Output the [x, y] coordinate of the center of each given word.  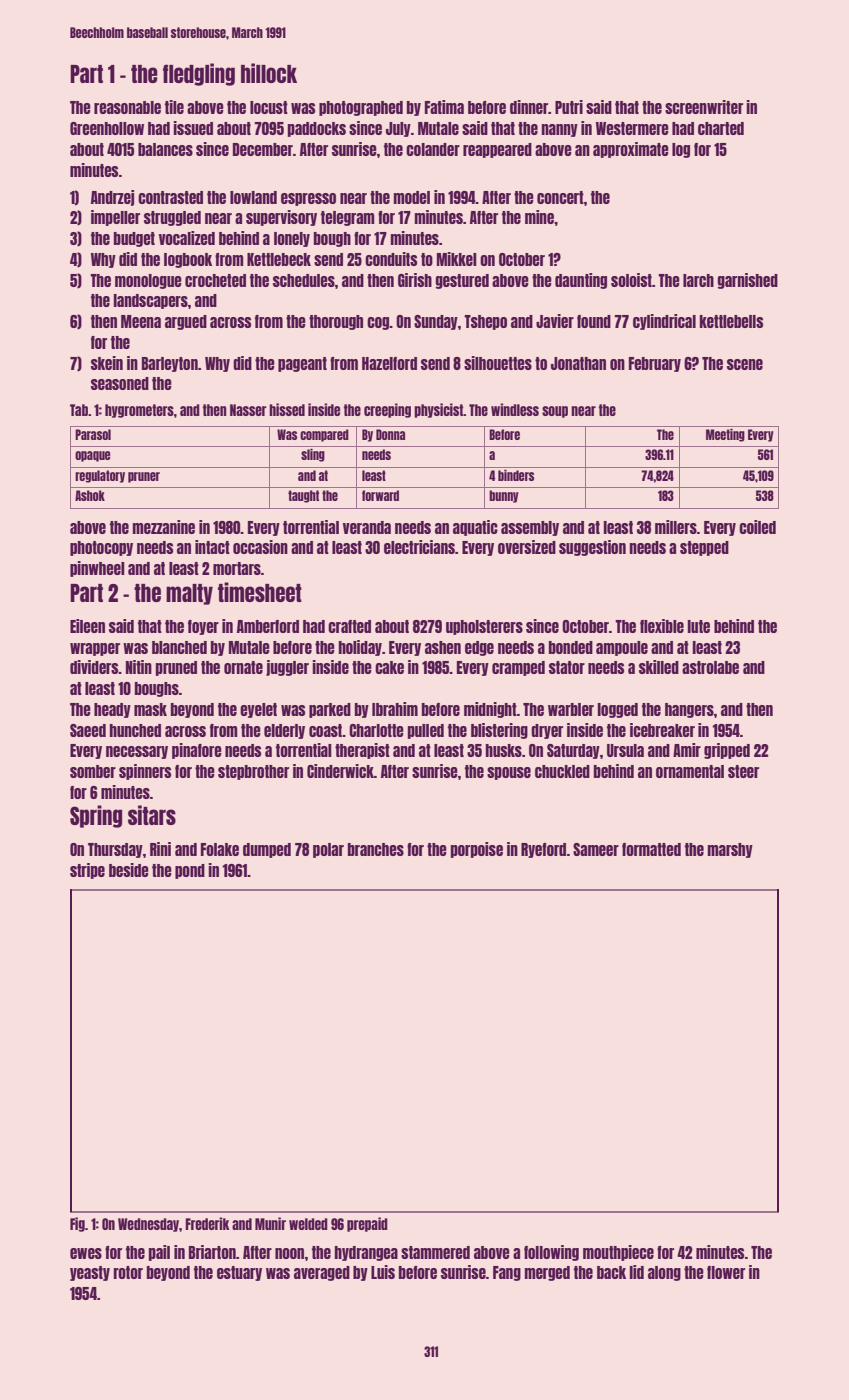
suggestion [592, 548]
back [611, 1272]
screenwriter [704, 107]
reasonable [127, 107]
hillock [269, 73]
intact [212, 547]
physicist [439, 410]
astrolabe [710, 667]
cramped [518, 668]
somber [93, 771]
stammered [435, 1252]
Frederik [207, 1223]
